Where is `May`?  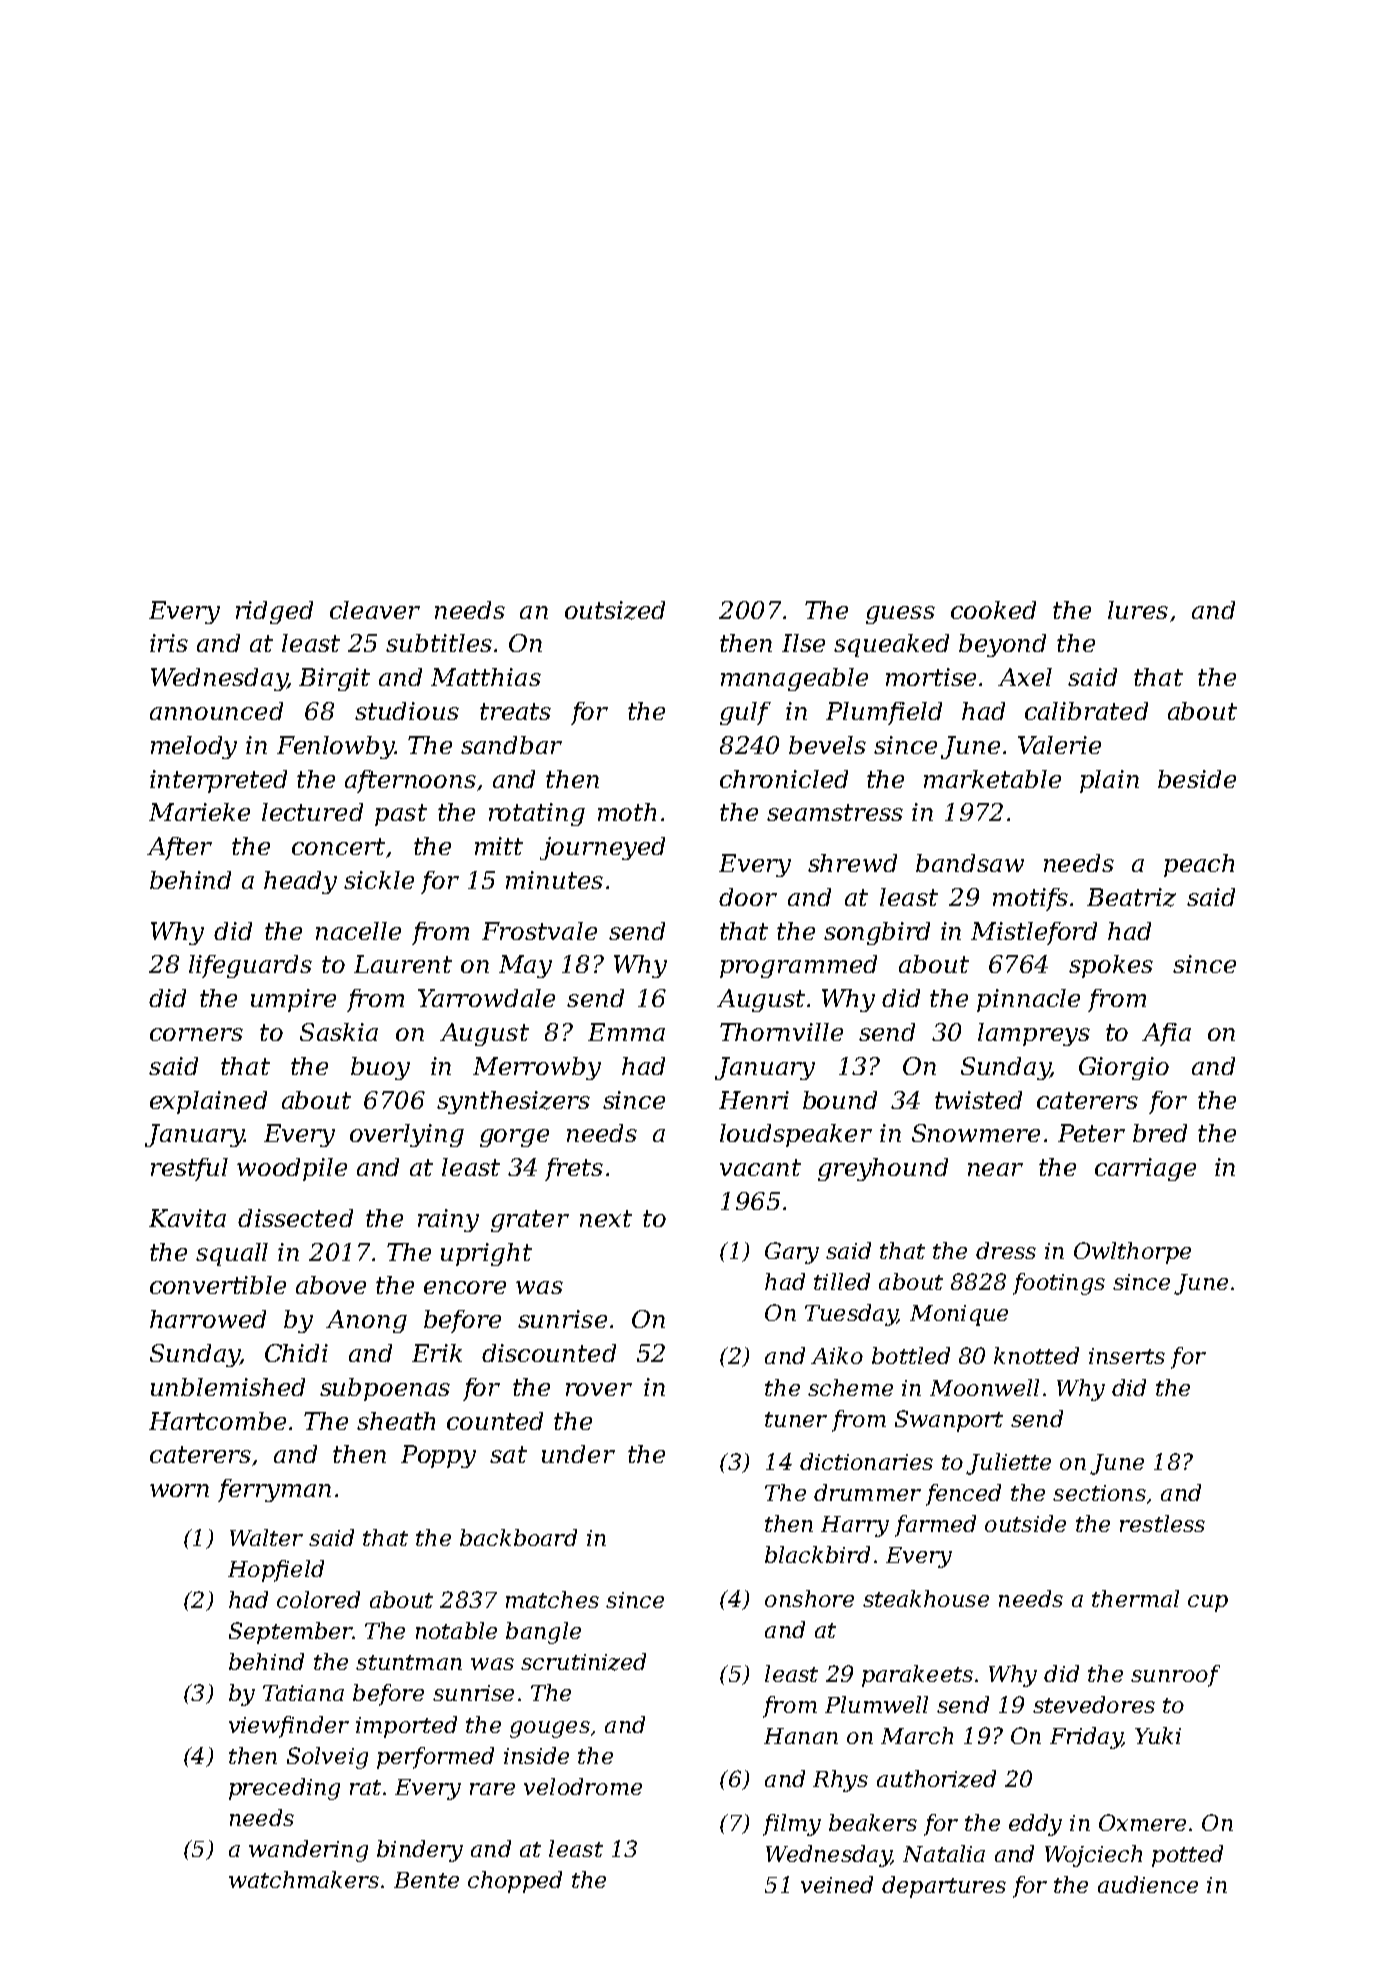
May is located at coordinates (525, 966).
